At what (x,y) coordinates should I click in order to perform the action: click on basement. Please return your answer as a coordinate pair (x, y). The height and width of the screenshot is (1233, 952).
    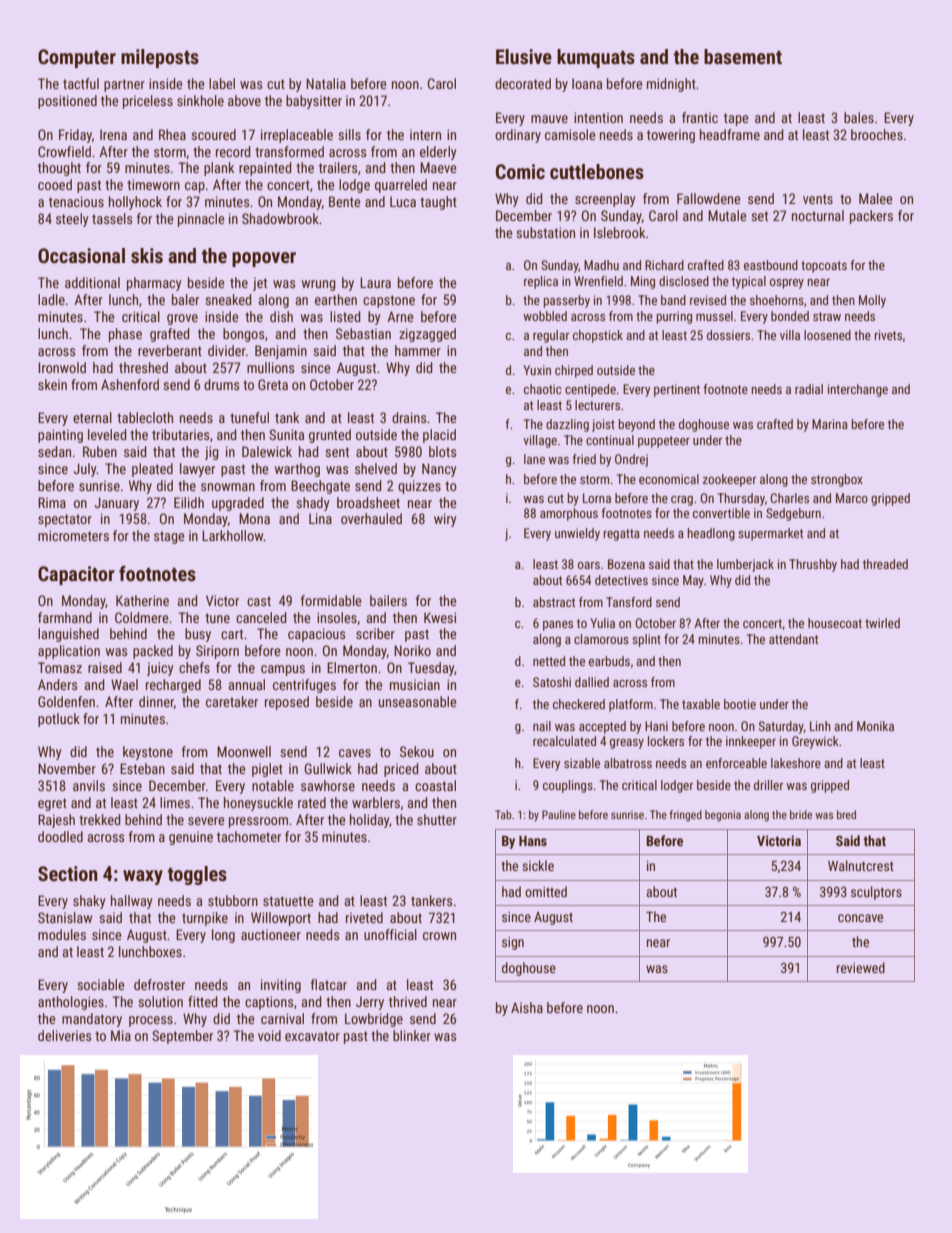
    Looking at the image, I should click on (743, 56).
